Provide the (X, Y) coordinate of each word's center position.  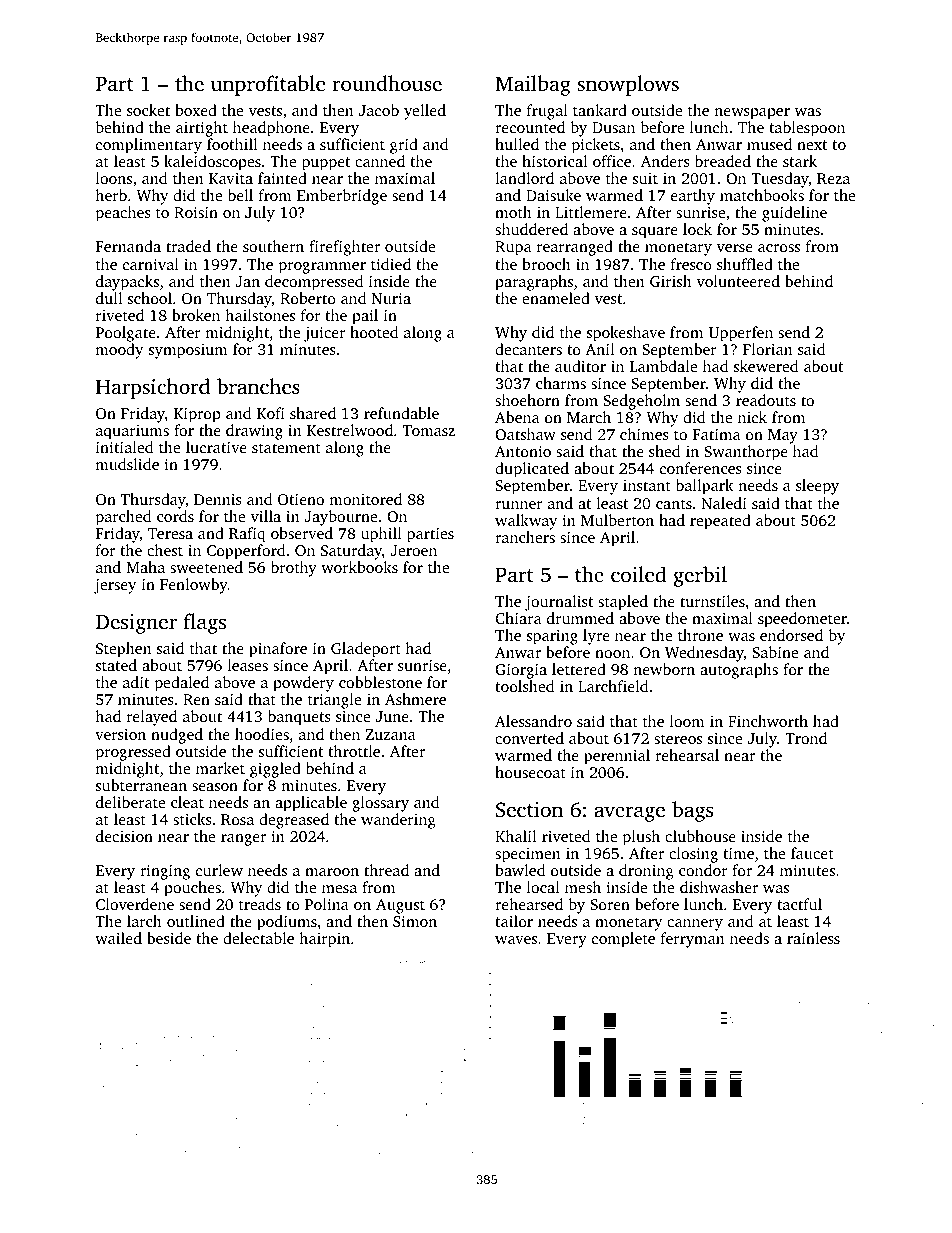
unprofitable (268, 85)
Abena (517, 417)
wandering (398, 821)
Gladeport (366, 650)
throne (700, 635)
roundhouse (387, 83)
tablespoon (807, 129)
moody (119, 351)
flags (205, 623)
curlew (219, 870)
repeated (720, 522)
